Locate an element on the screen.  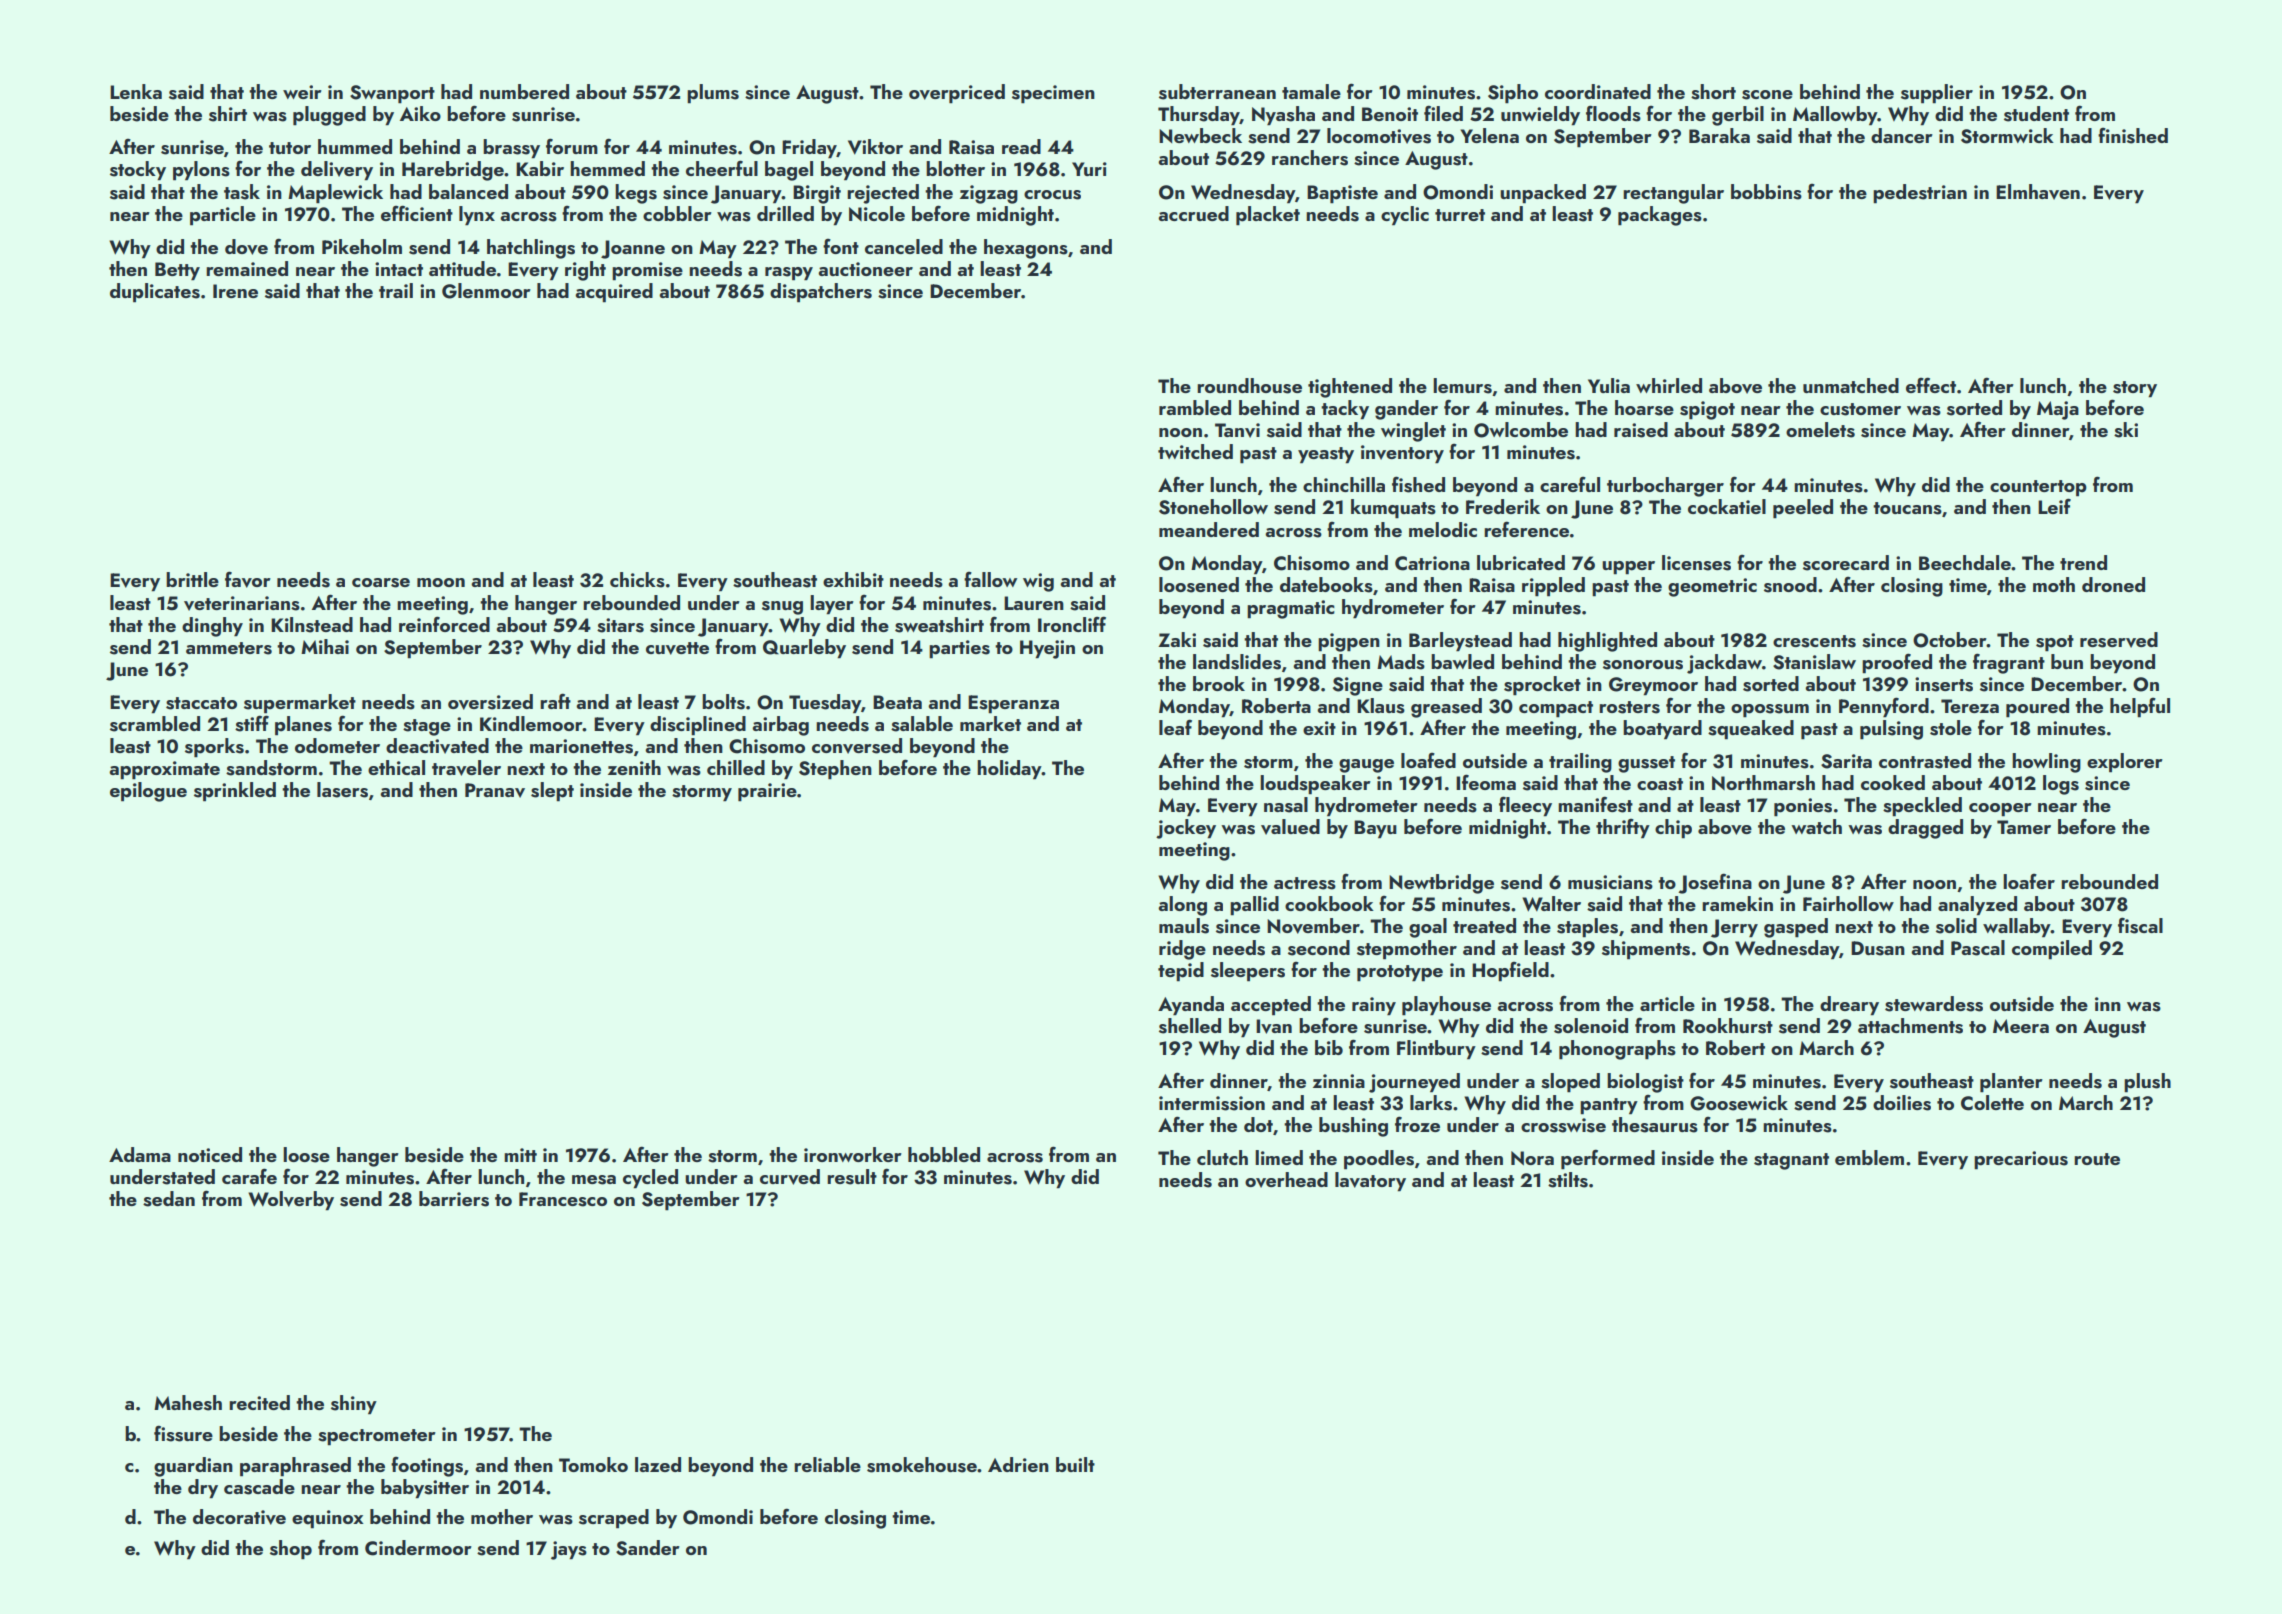
cookbook is located at coordinates (1329, 903).
